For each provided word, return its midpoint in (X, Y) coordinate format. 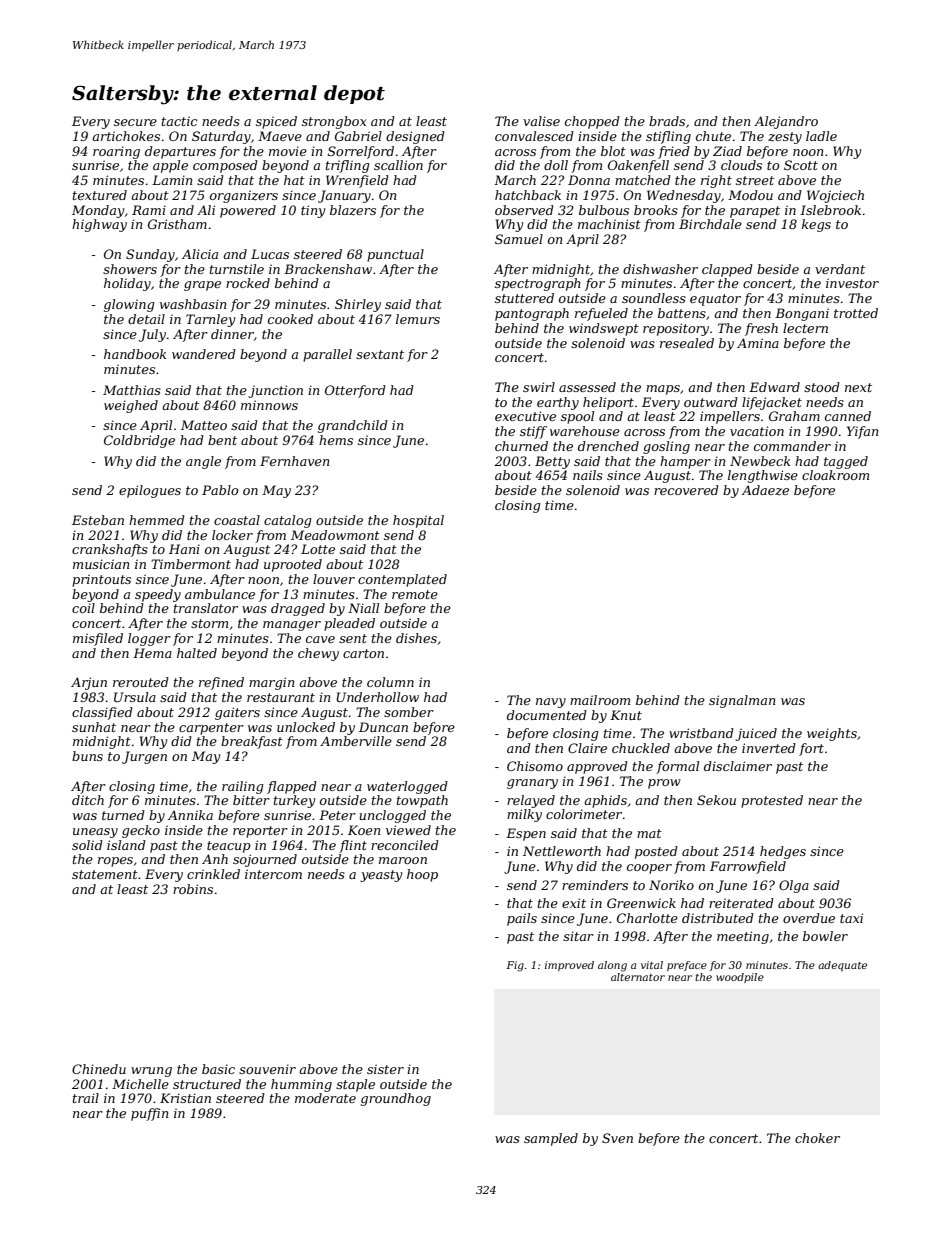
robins (193, 889)
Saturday (221, 137)
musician (101, 564)
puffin (149, 1114)
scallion (398, 165)
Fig (515, 966)
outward (711, 402)
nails (588, 475)
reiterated (741, 903)
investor (852, 283)
